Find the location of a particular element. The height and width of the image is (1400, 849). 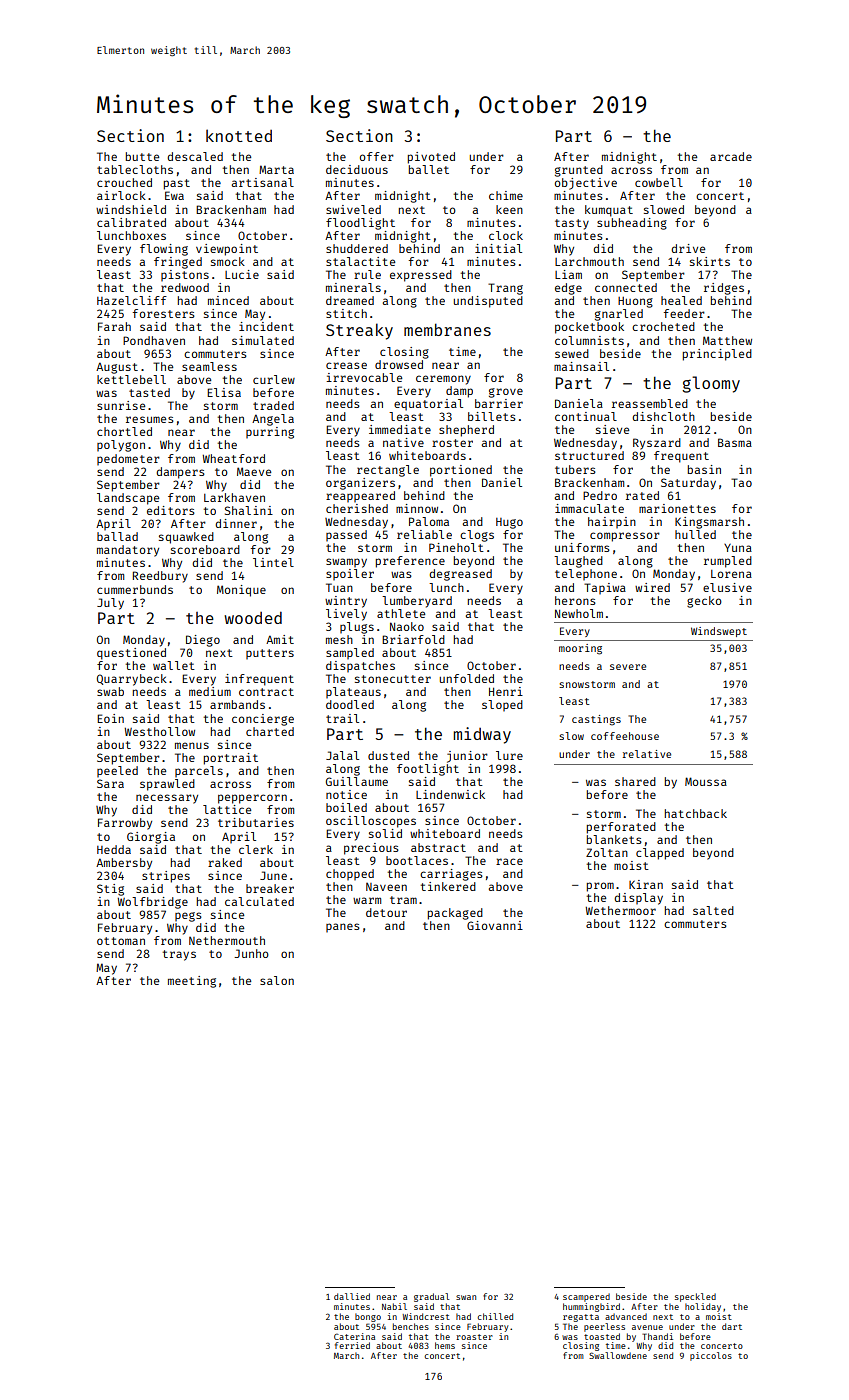

Giovanni is located at coordinates (495, 925).
